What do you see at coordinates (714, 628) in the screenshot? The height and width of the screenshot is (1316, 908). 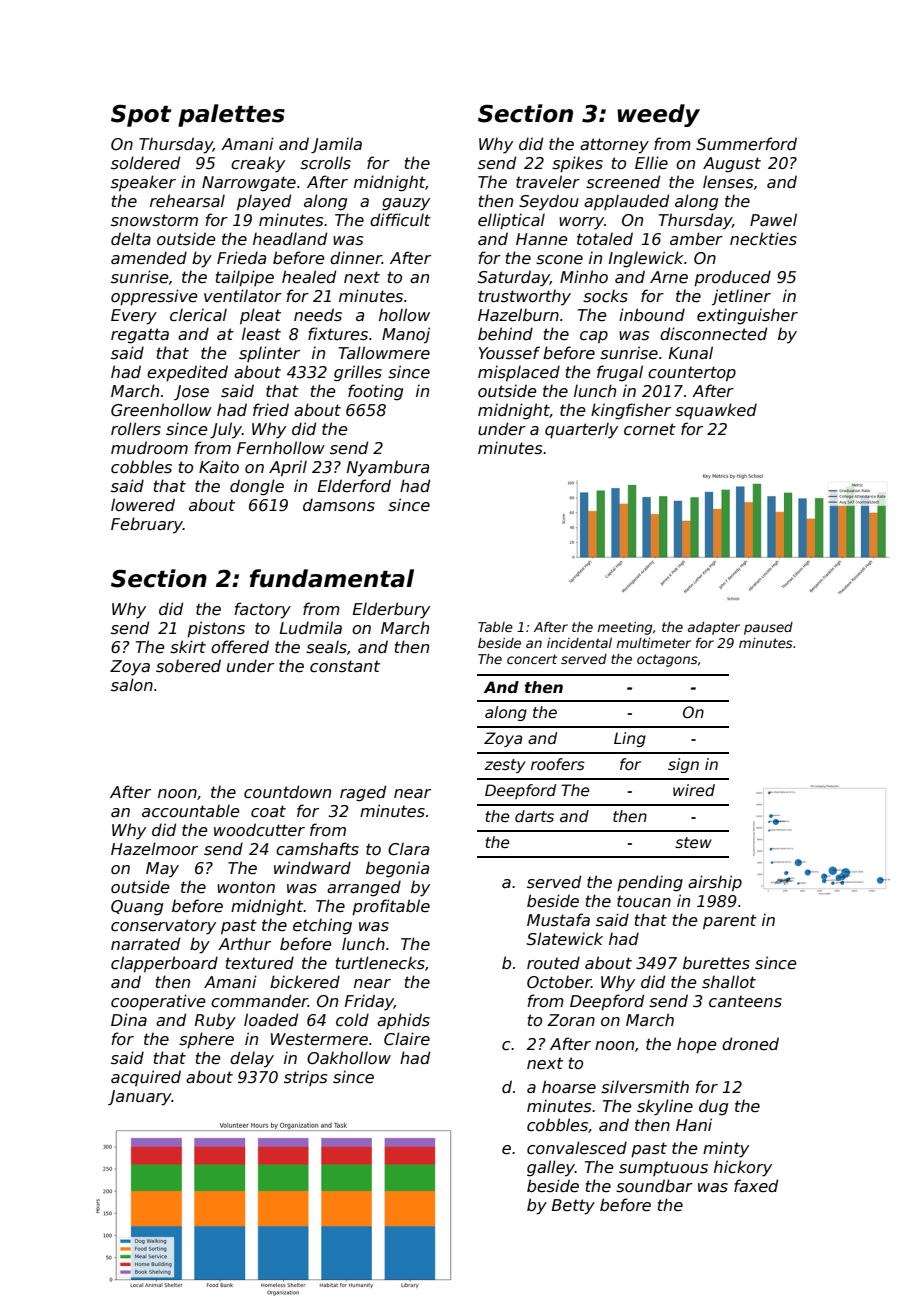 I see `adapter` at bounding box center [714, 628].
